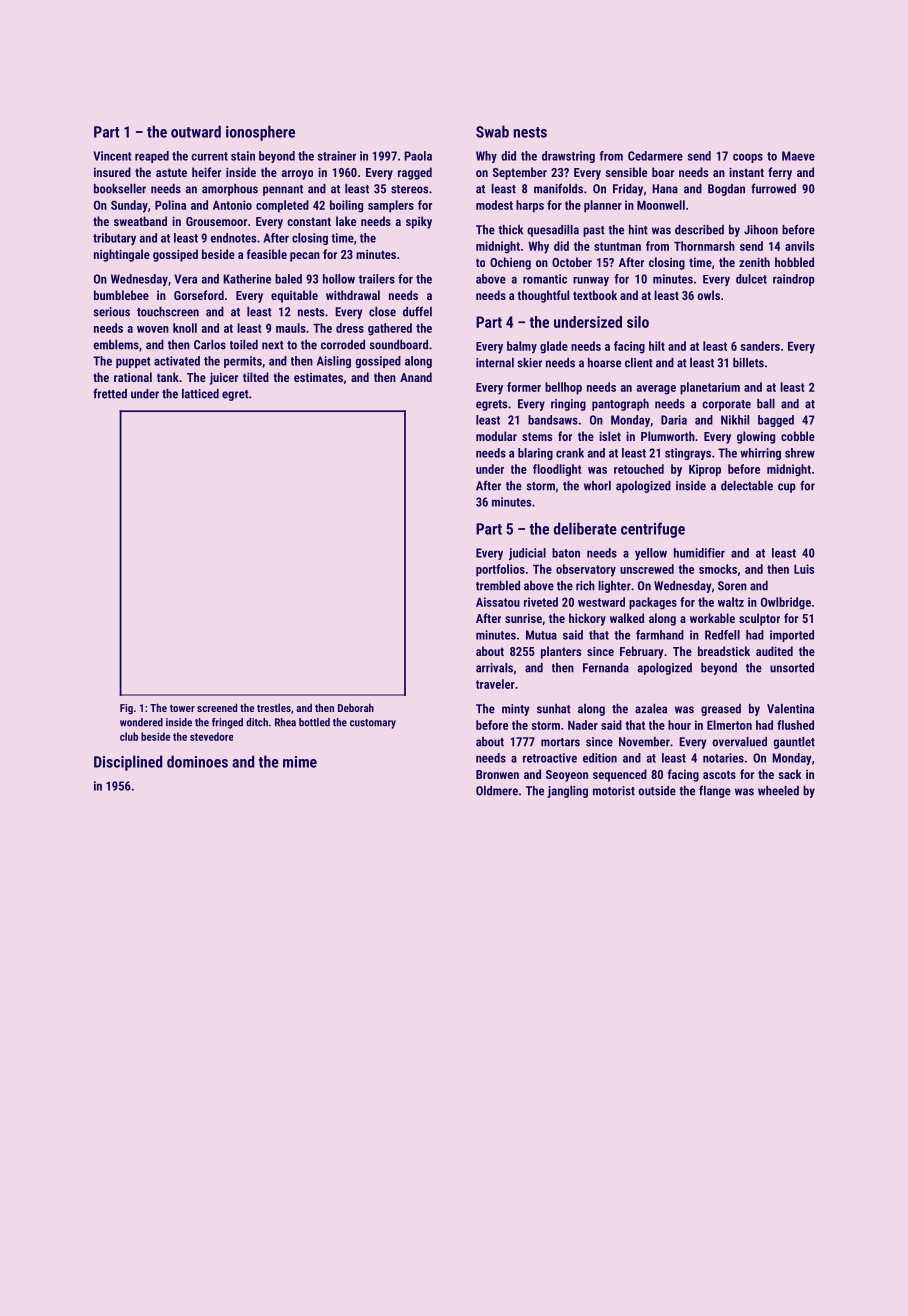  I want to click on dominoes, so click(197, 761).
